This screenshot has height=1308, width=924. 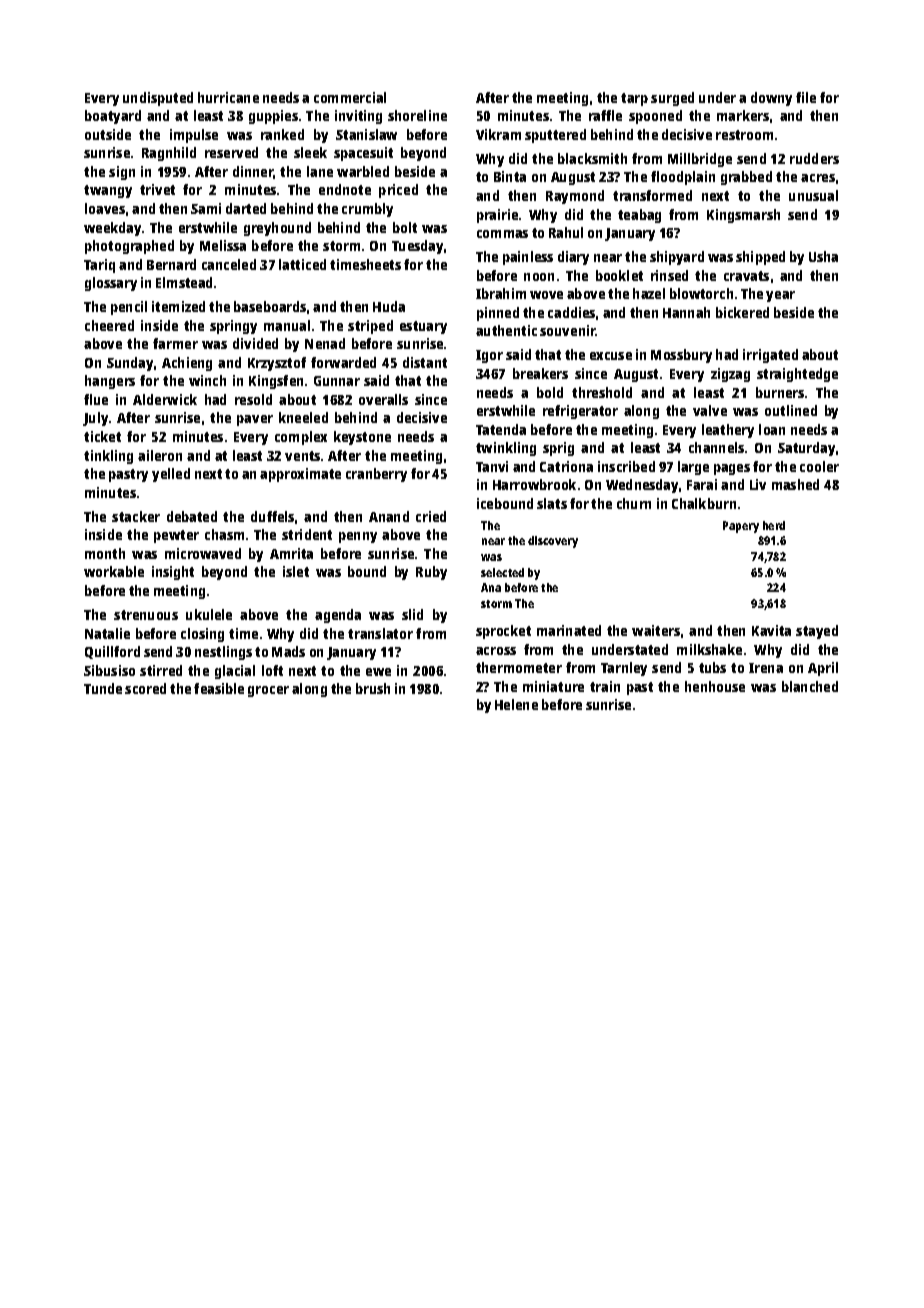 I want to click on Sibusiso, so click(x=109, y=670).
